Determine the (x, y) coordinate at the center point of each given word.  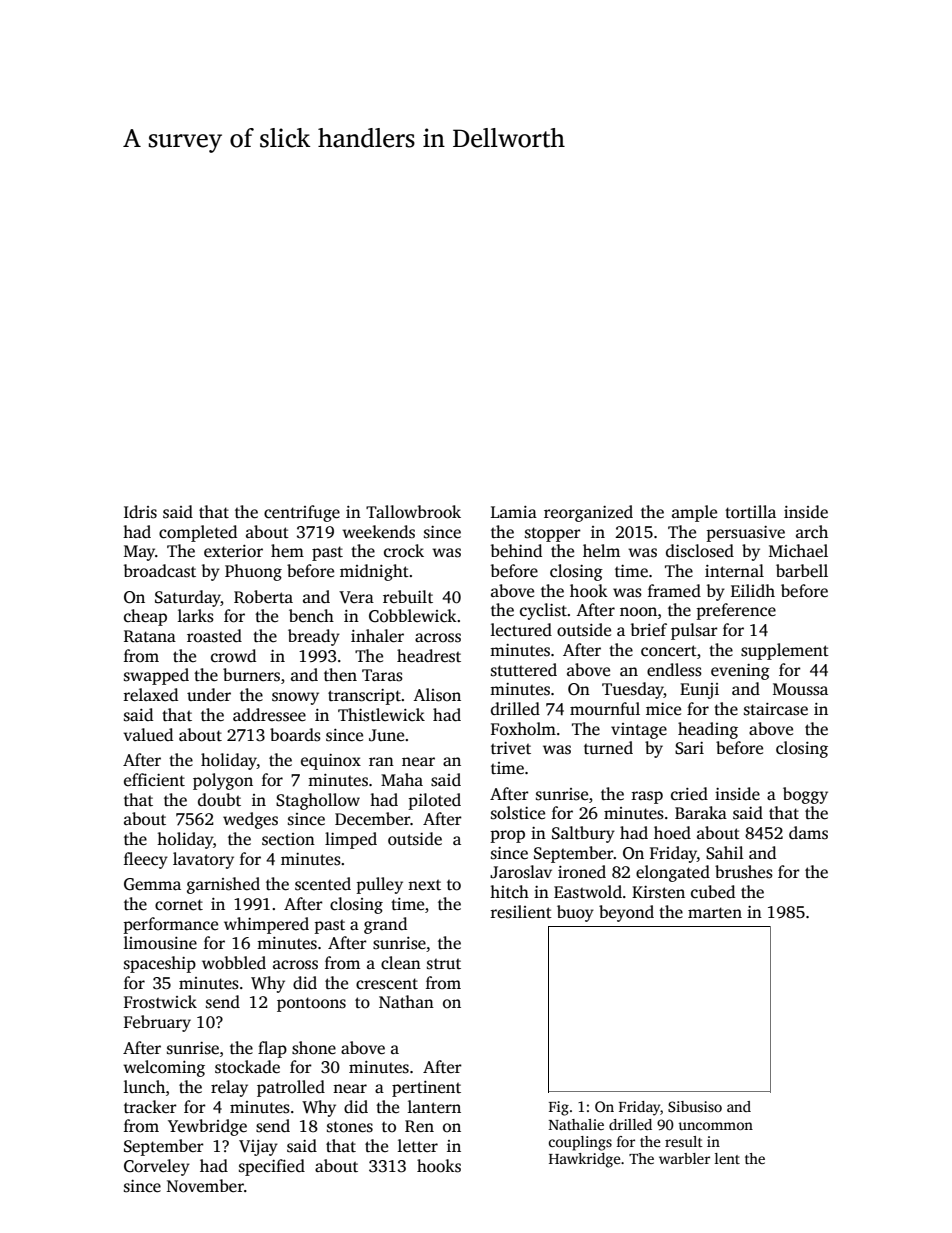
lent (727, 1158)
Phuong (253, 572)
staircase (776, 709)
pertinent (426, 1089)
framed (674, 591)
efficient (154, 780)
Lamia (514, 512)
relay (229, 1088)
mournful (605, 709)
